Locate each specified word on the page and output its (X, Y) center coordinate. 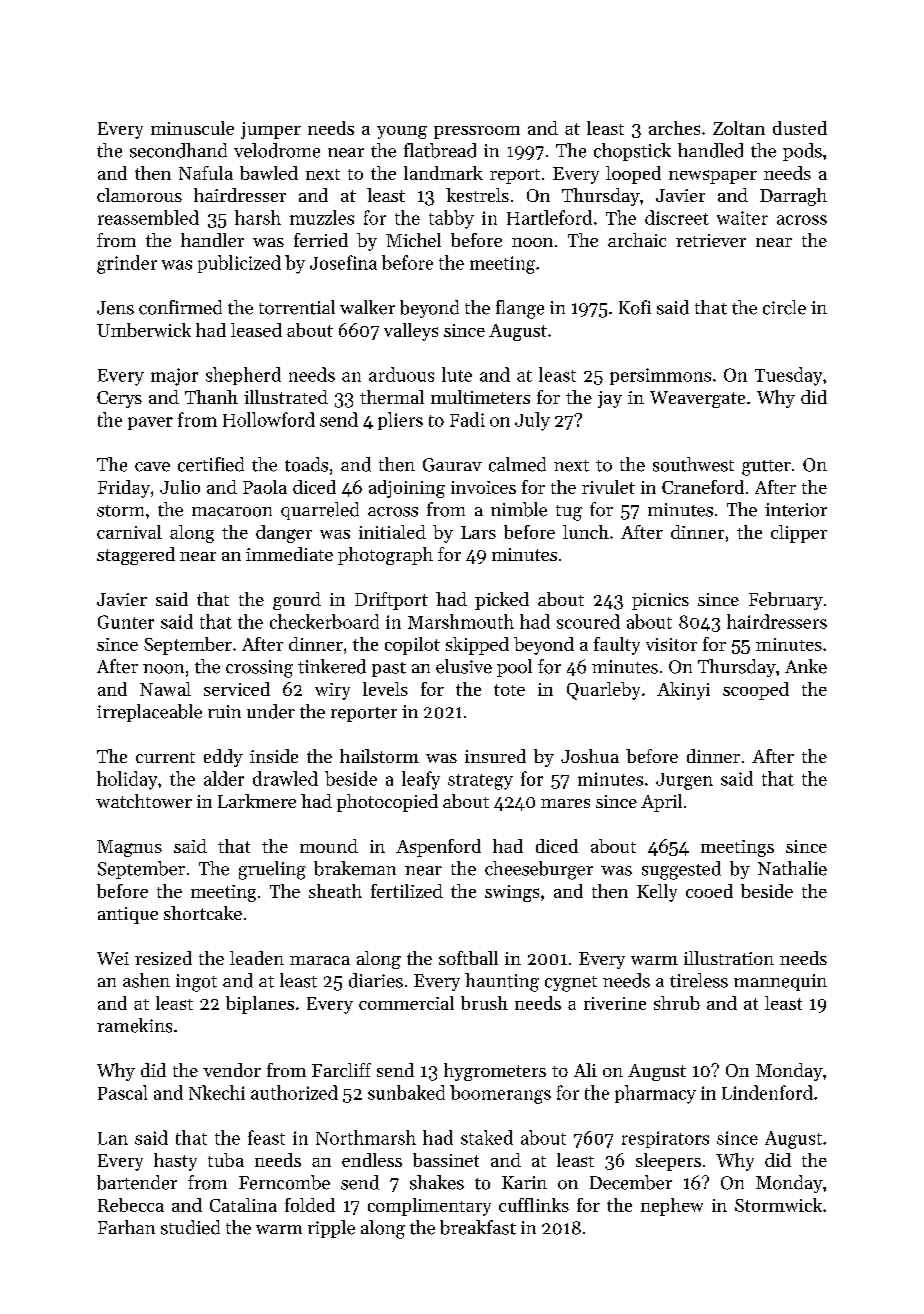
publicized (239, 264)
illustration (729, 958)
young (402, 132)
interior (796, 510)
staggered (136, 556)
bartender (137, 1182)
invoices (483, 487)
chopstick (632, 152)
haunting (502, 982)
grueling (272, 870)
